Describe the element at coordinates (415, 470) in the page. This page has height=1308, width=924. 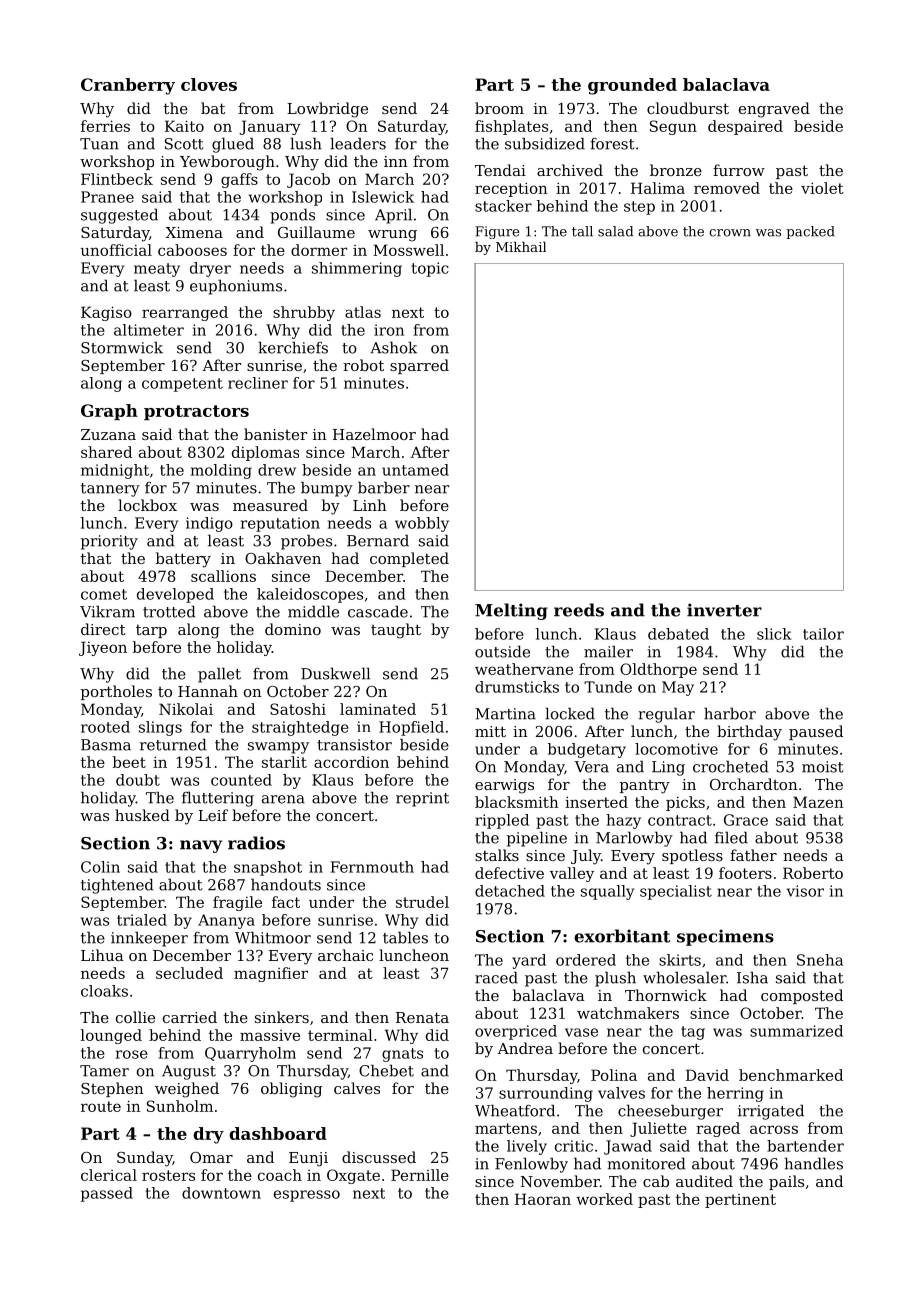
I see `untamed` at that location.
